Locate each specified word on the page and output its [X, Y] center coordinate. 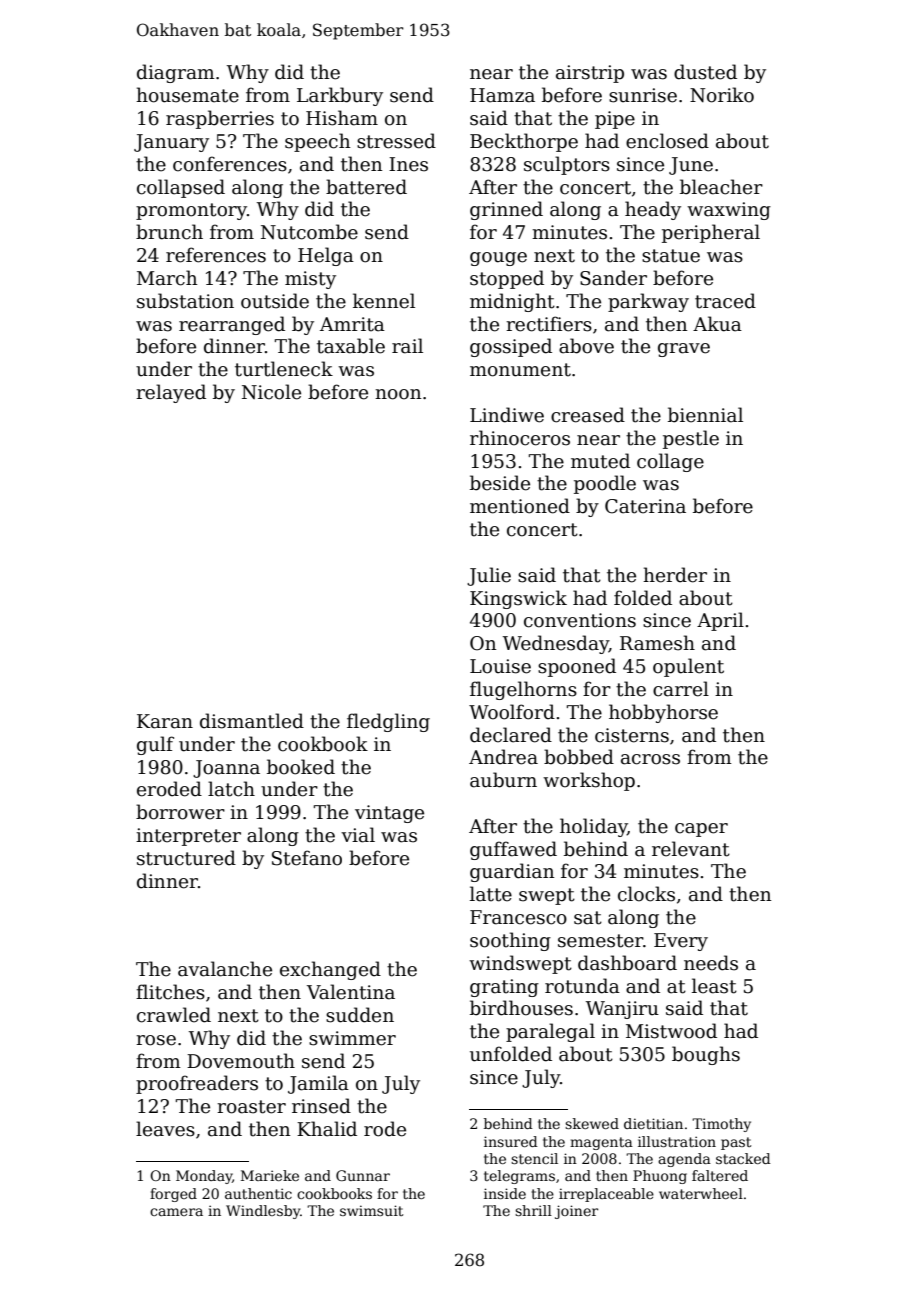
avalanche [225, 969]
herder [675, 575]
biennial [705, 415]
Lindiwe [507, 415]
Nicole [271, 392]
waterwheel [701, 1193]
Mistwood [671, 1031]
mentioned [520, 506]
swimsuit [371, 1210]
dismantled [252, 721]
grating [504, 988]
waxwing [729, 211]
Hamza [502, 95]
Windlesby [263, 1212]
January [171, 143]
